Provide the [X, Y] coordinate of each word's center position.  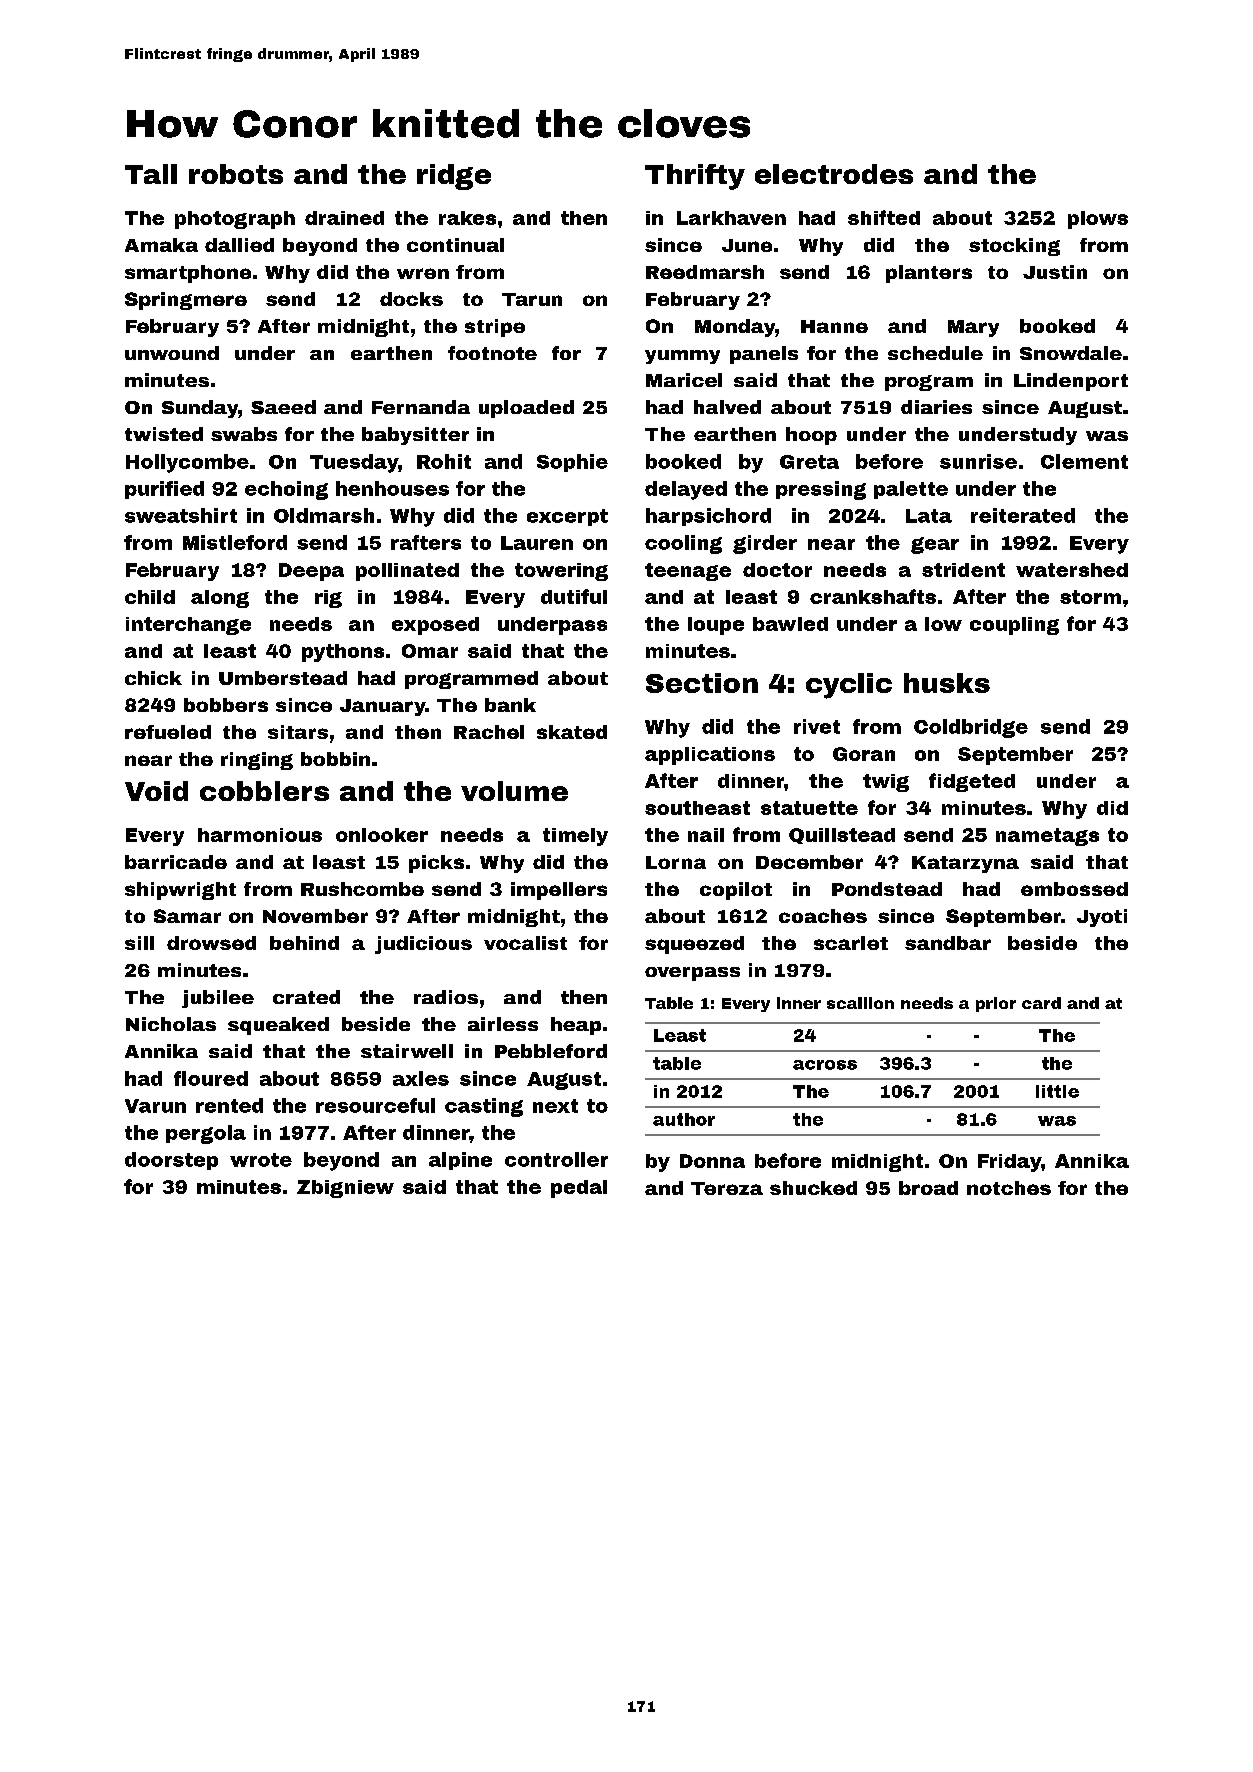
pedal [579, 1189]
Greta [809, 462]
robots [236, 174]
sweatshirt [181, 515]
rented [229, 1105]
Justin [1055, 272]
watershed [1072, 570]
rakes [467, 218]
